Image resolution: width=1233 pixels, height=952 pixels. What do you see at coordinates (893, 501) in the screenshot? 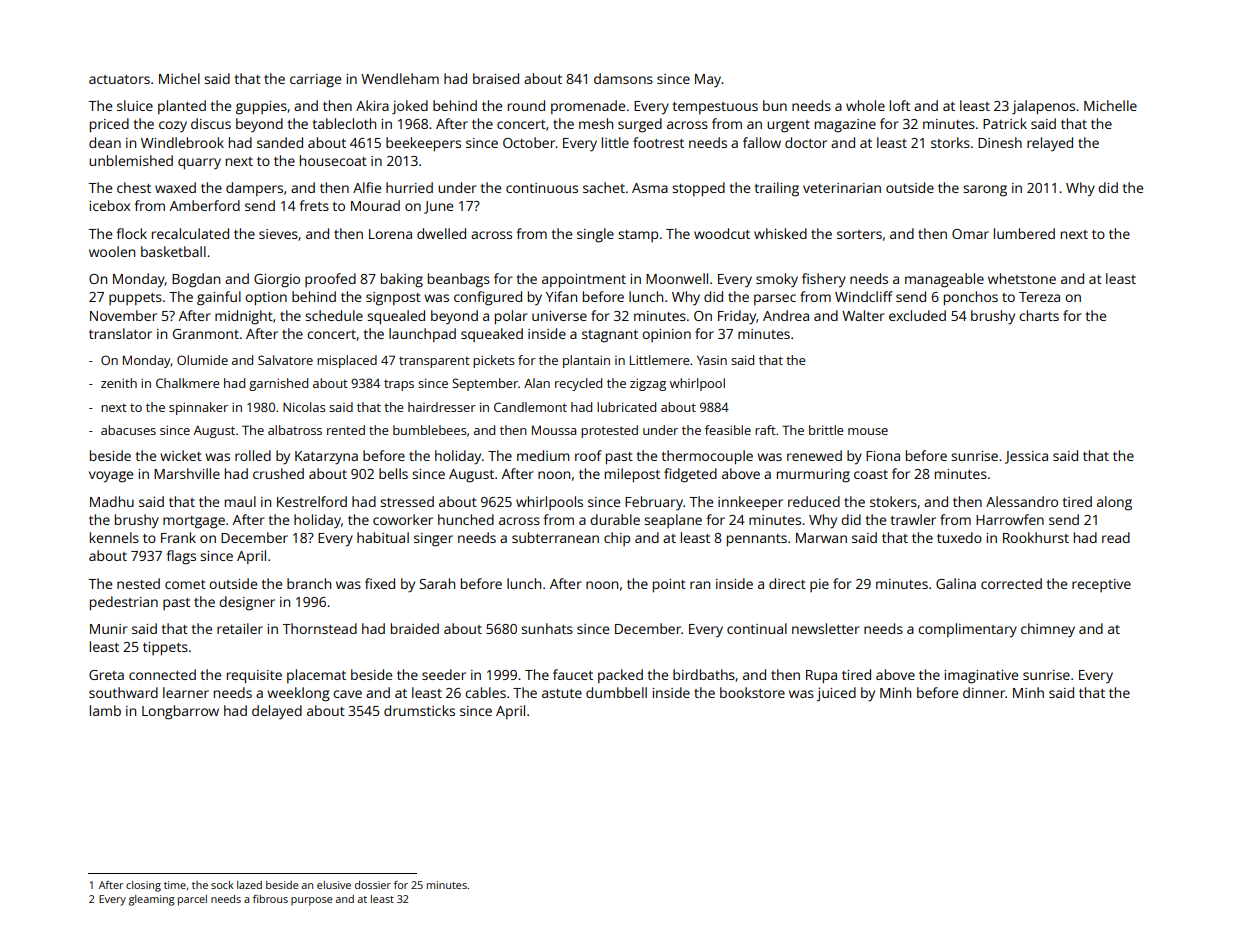
I see `stokers` at bounding box center [893, 501].
